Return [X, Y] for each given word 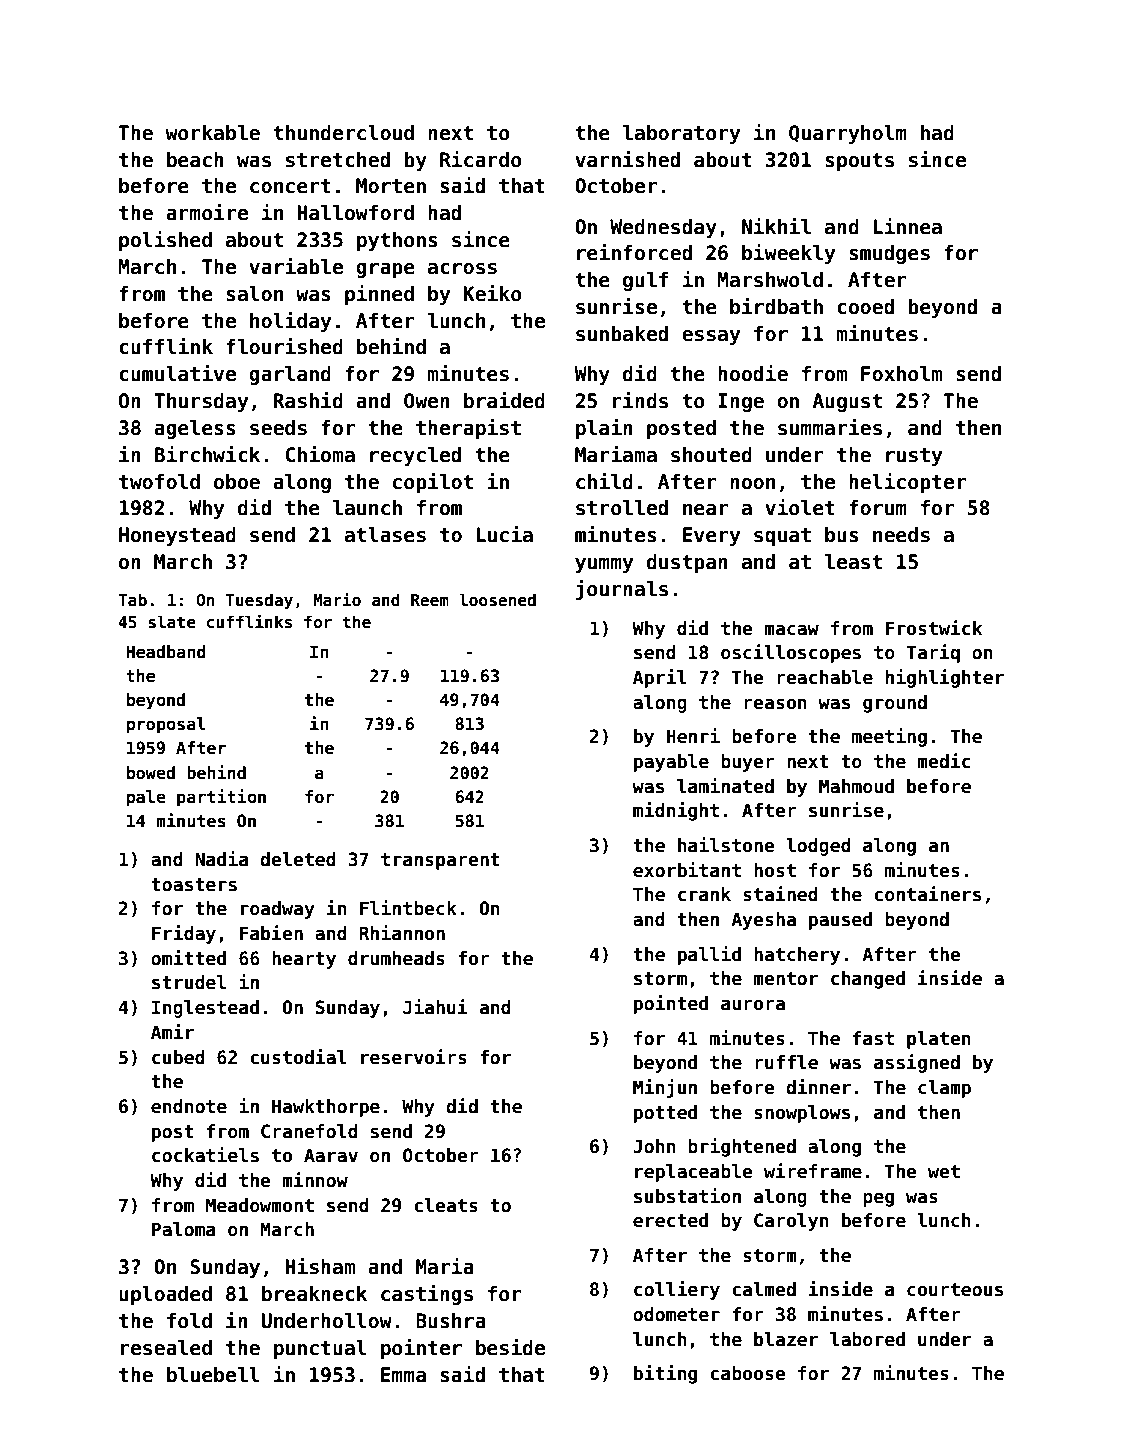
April [660, 678]
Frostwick [934, 628]
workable [212, 133]
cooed [865, 307]
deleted [298, 859]
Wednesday [663, 228]
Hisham [320, 1266]
